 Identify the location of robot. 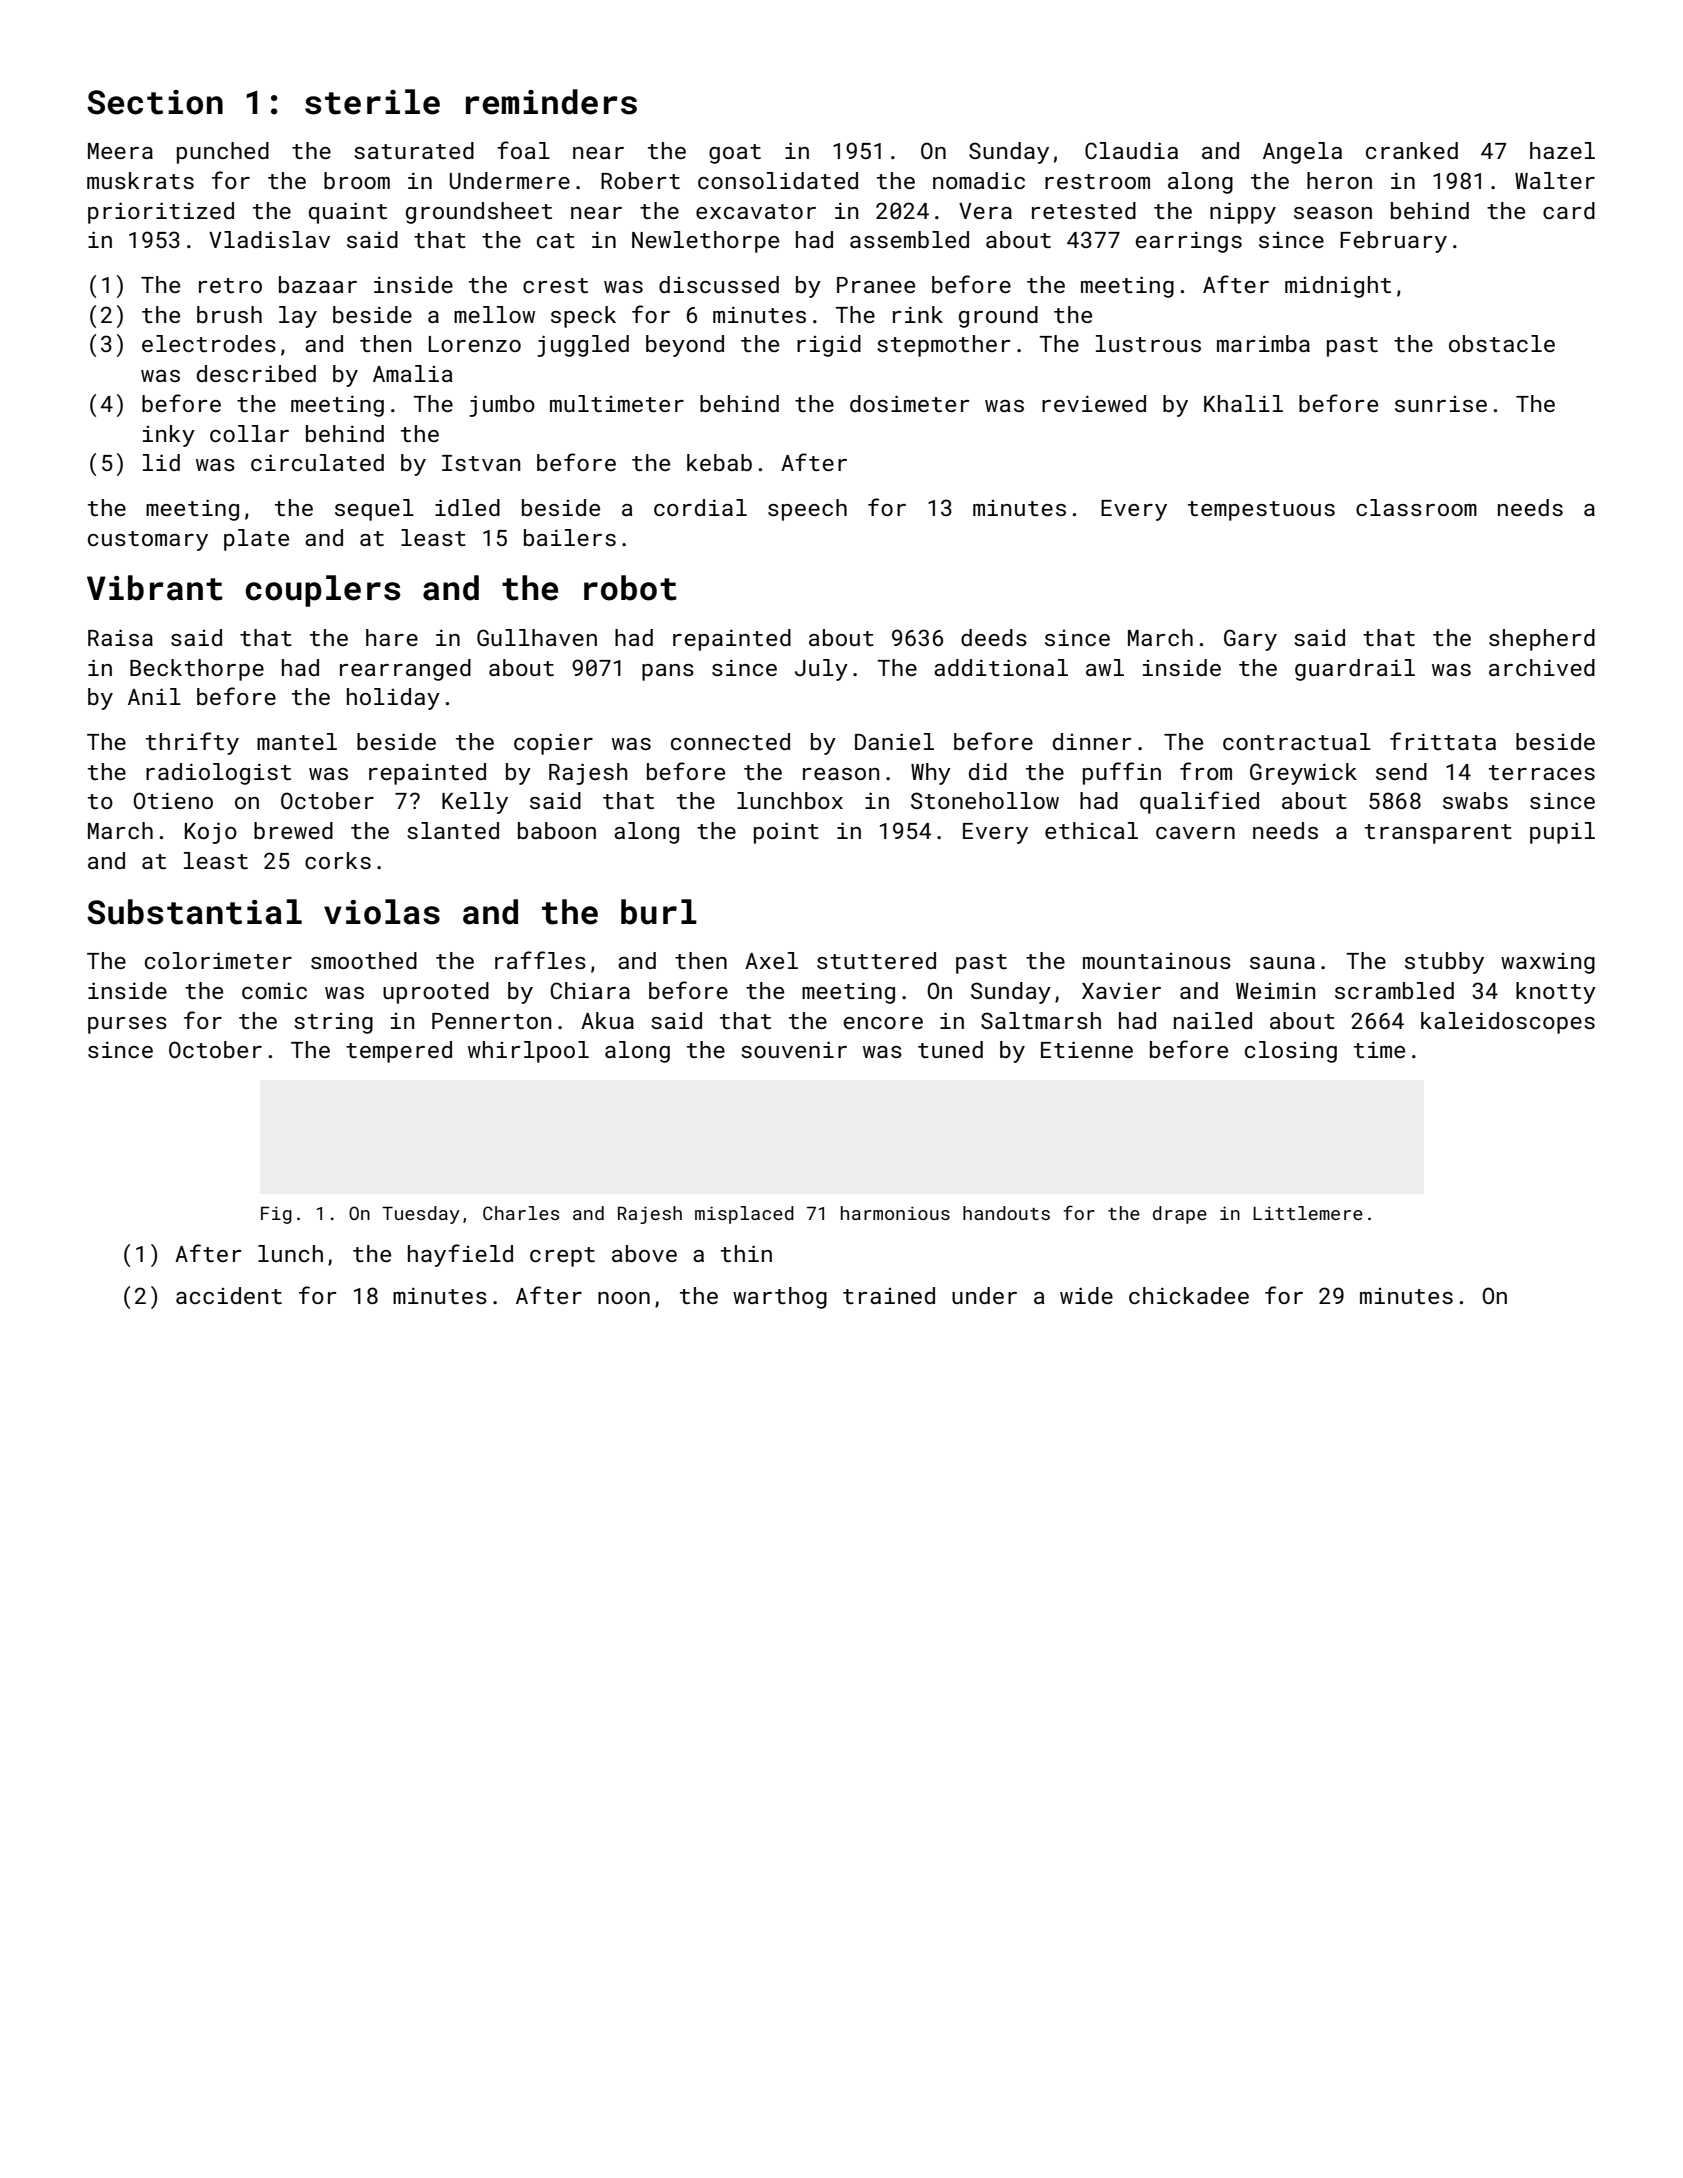
(630, 588).
